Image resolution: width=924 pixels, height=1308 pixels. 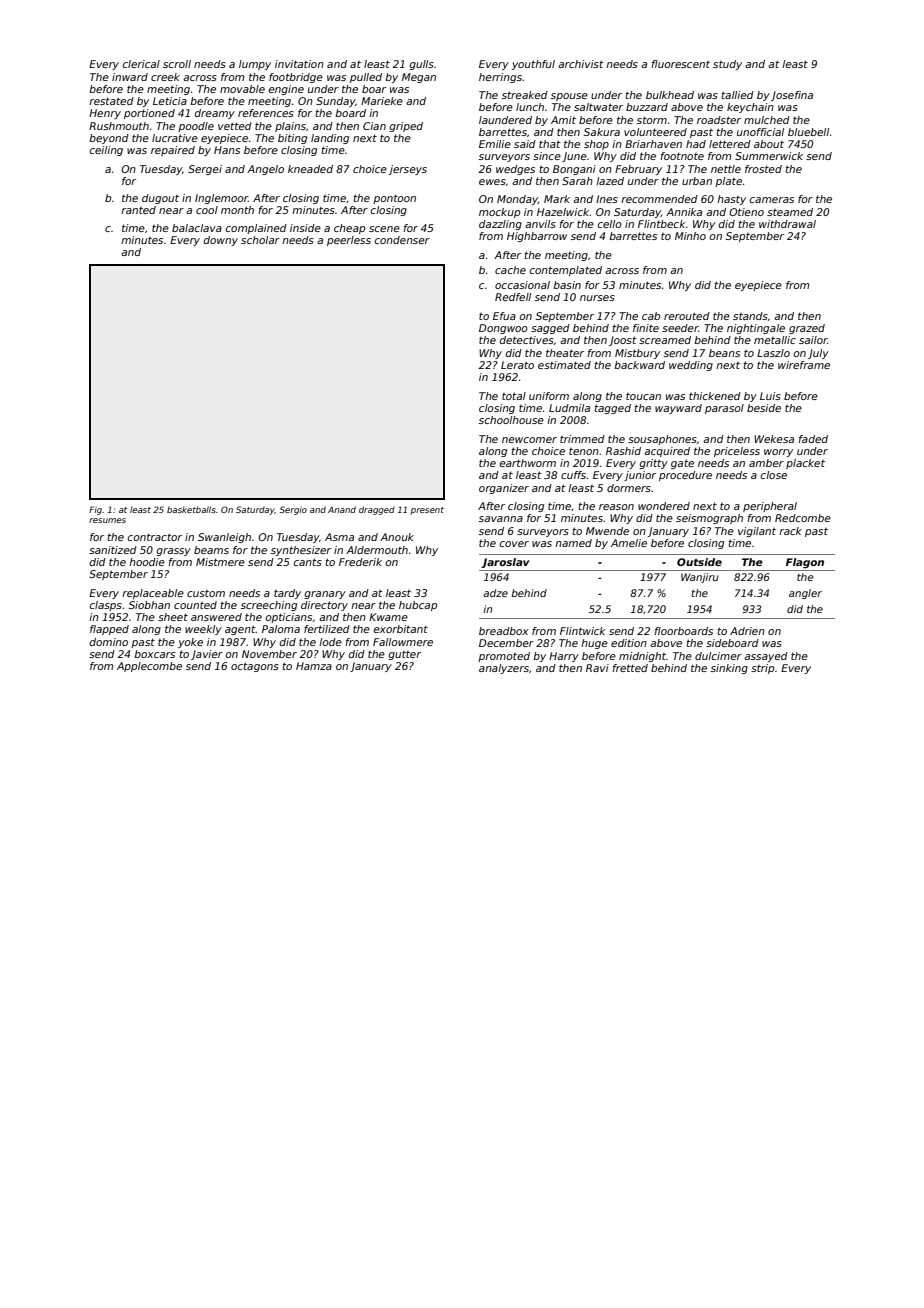 What do you see at coordinates (540, 224) in the screenshot?
I see `anvils` at bounding box center [540, 224].
